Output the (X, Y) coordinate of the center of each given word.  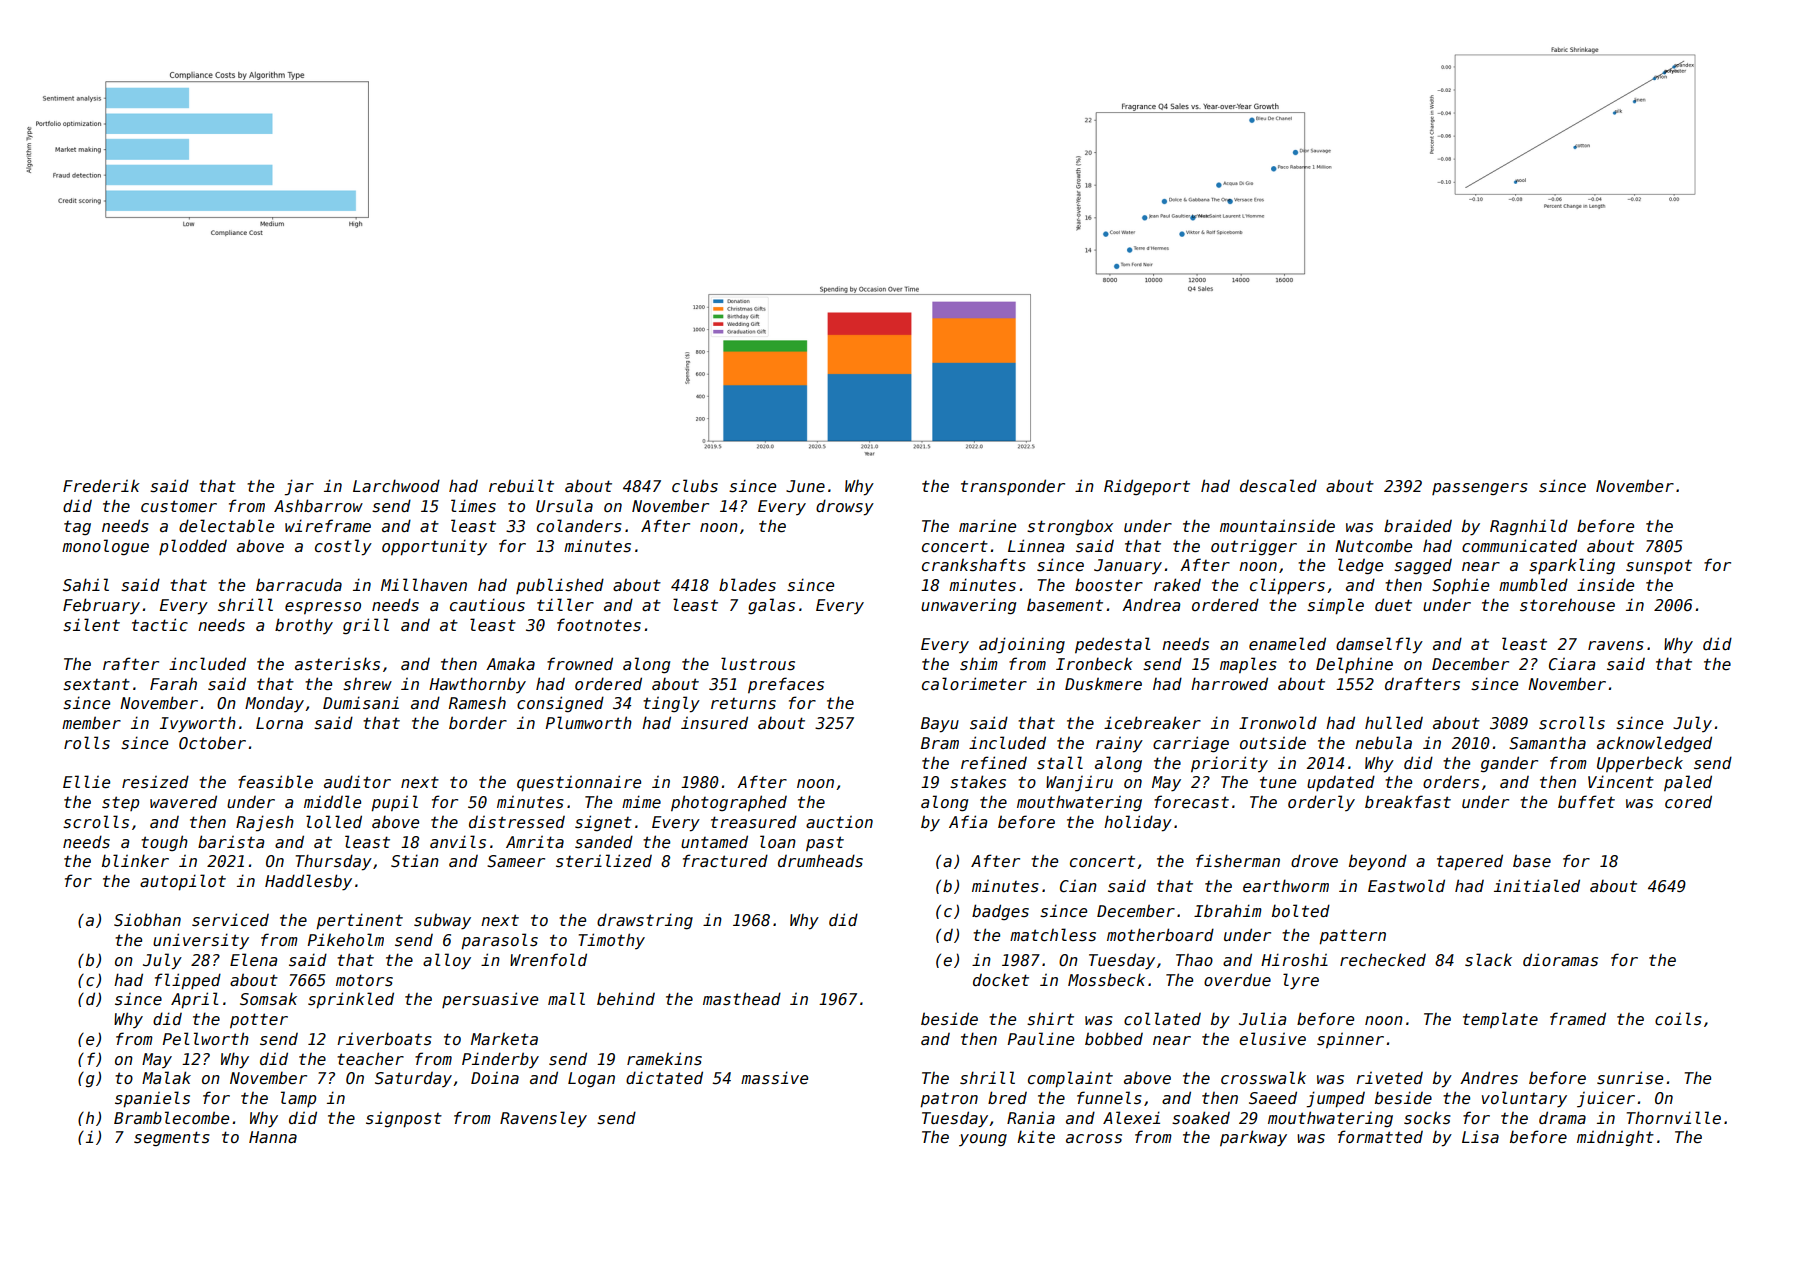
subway (442, 921)
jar (299, 487)
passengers (1480, 489)
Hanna (273, 1137)
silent (91, 625)
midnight (1615, 1138)
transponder (1013, 487)
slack (1488, 959)
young (983, 1140)
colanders (579, 526)
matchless (1053, 935)
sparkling (1572, 566)
